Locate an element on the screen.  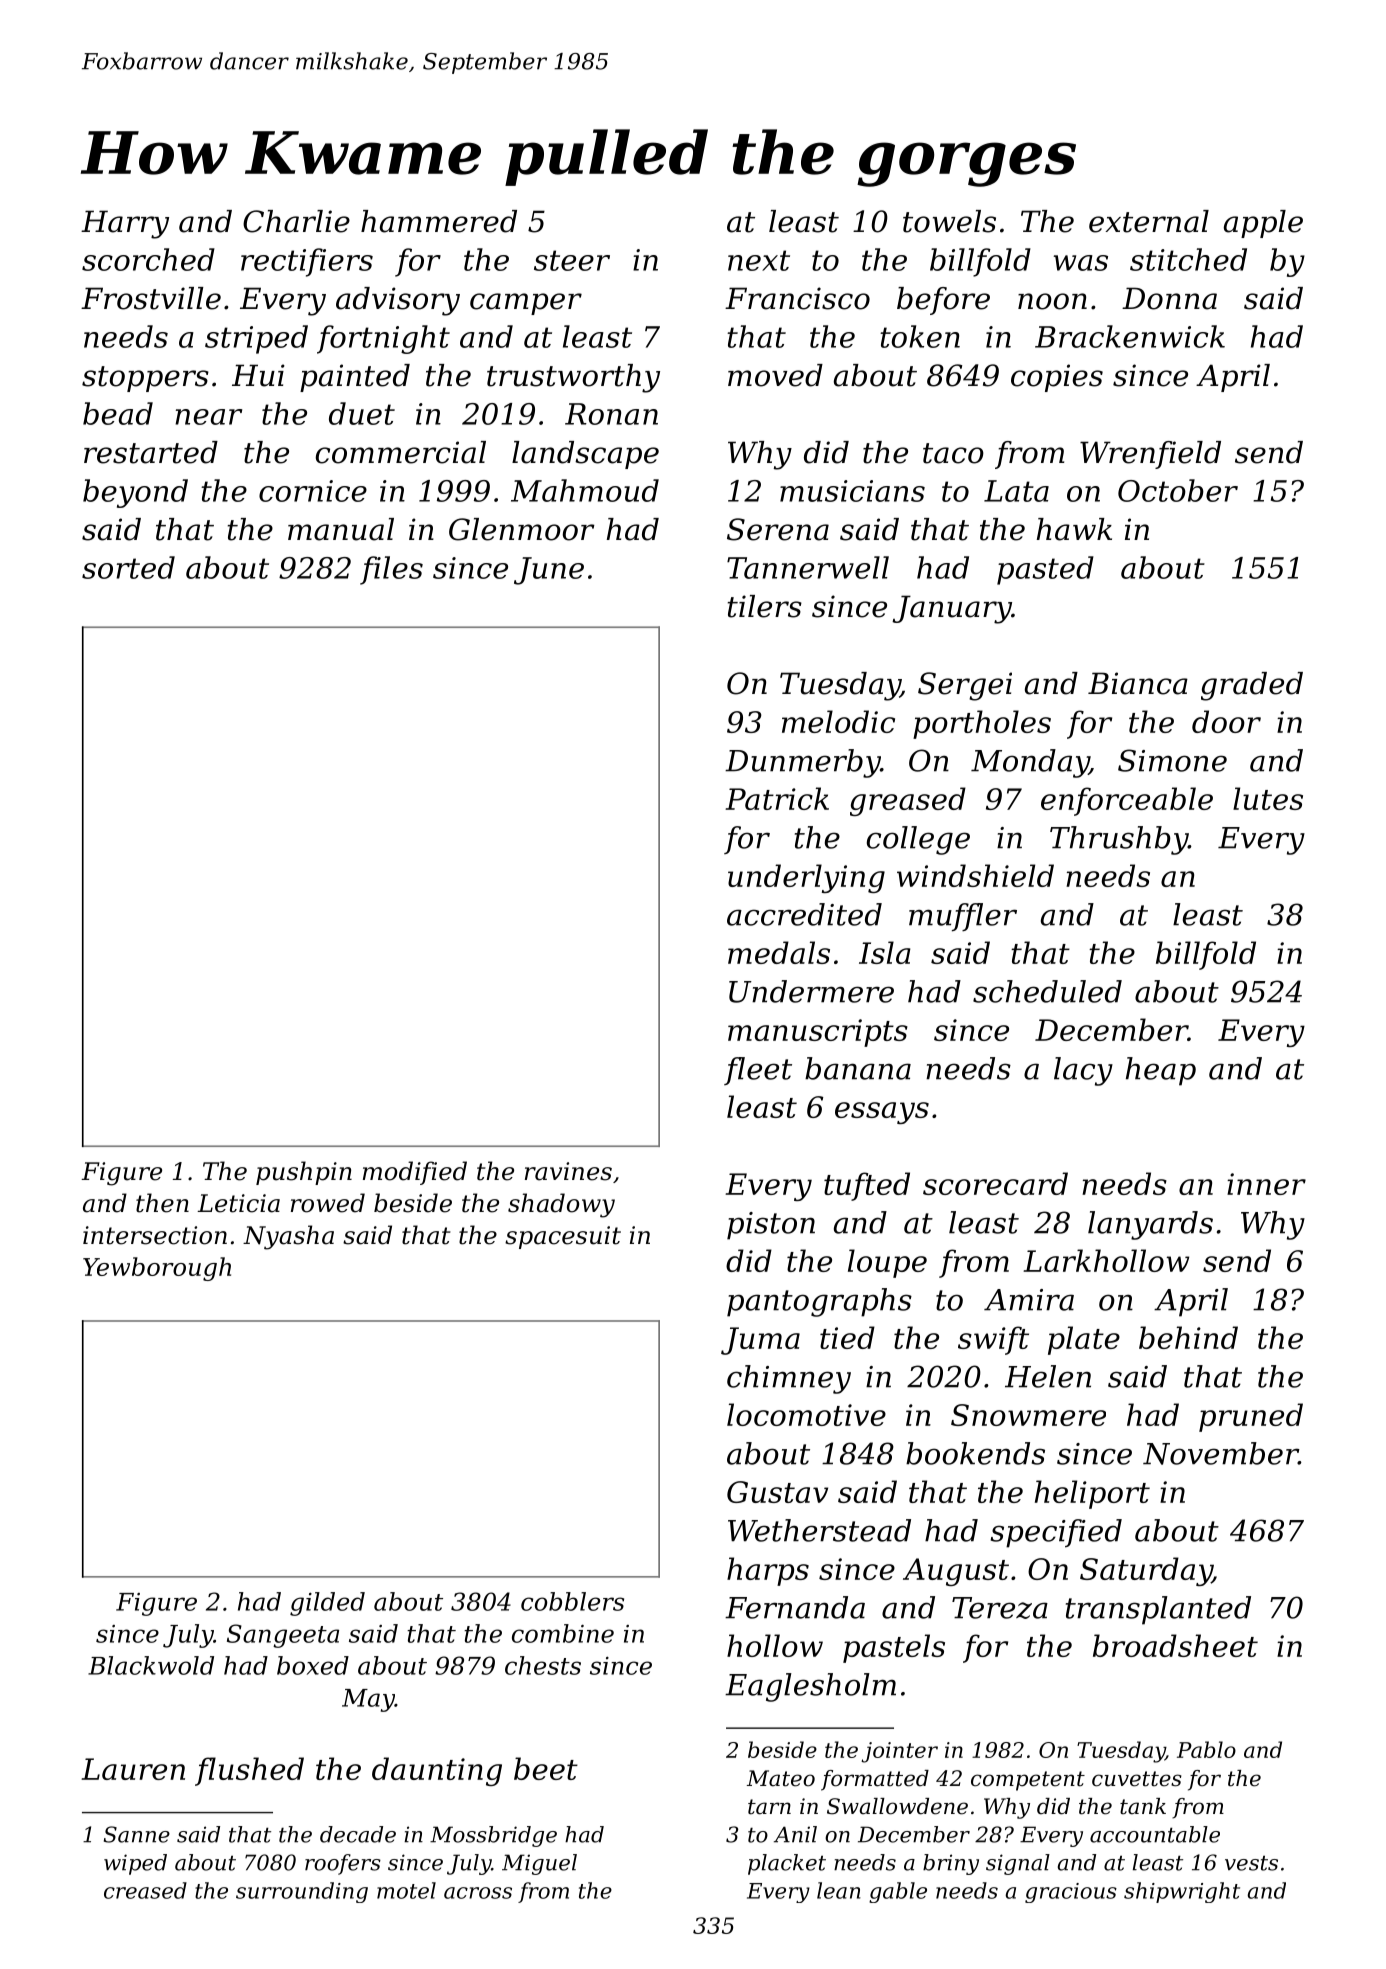
towels is located at coordinates (949, 221).
